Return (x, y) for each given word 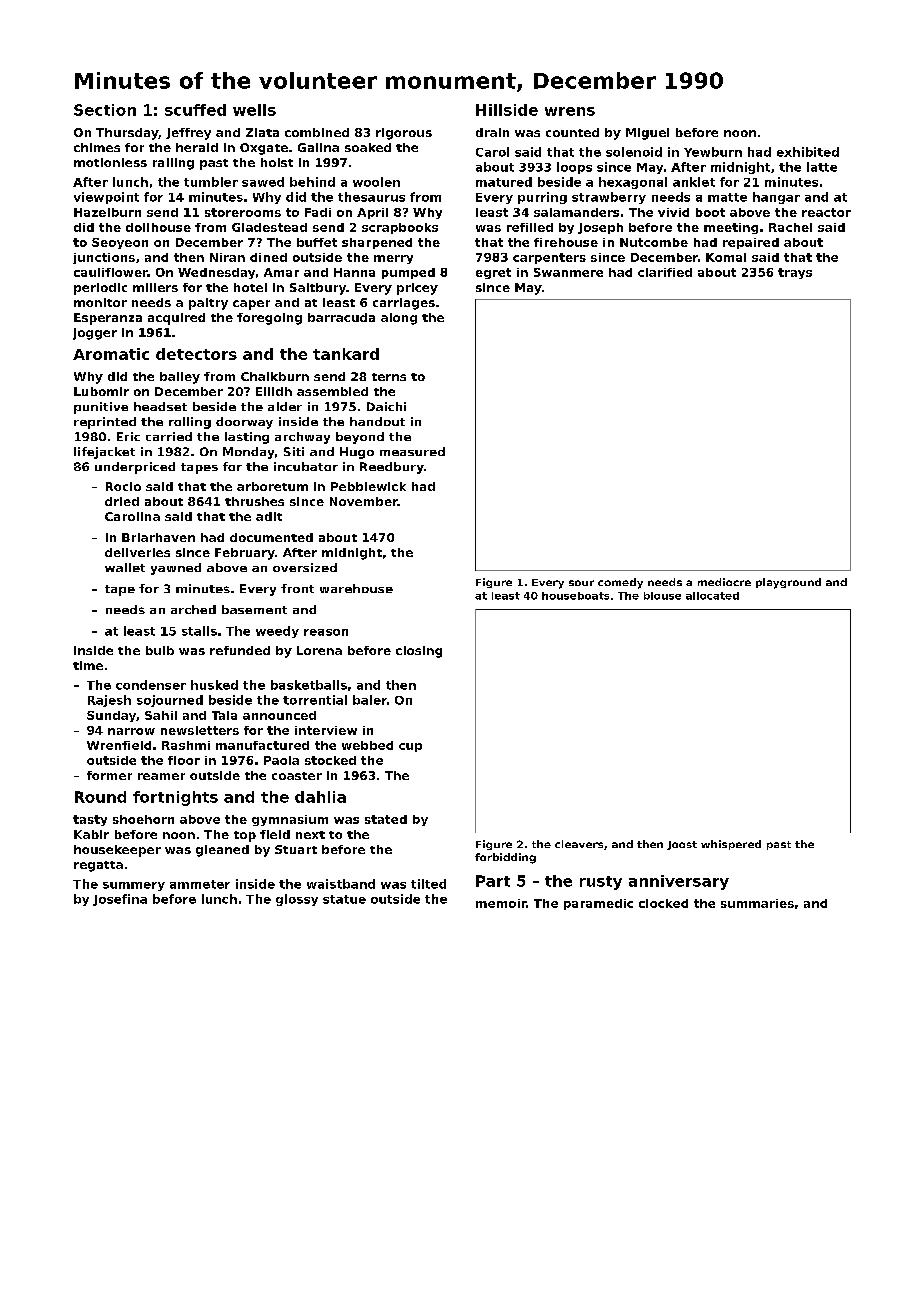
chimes (97, 147)
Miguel (647, 134)
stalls (199, 631)
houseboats (575, 596)
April (372, 213)
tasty (90, 820)
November (364, 501)
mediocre (724, 582)
